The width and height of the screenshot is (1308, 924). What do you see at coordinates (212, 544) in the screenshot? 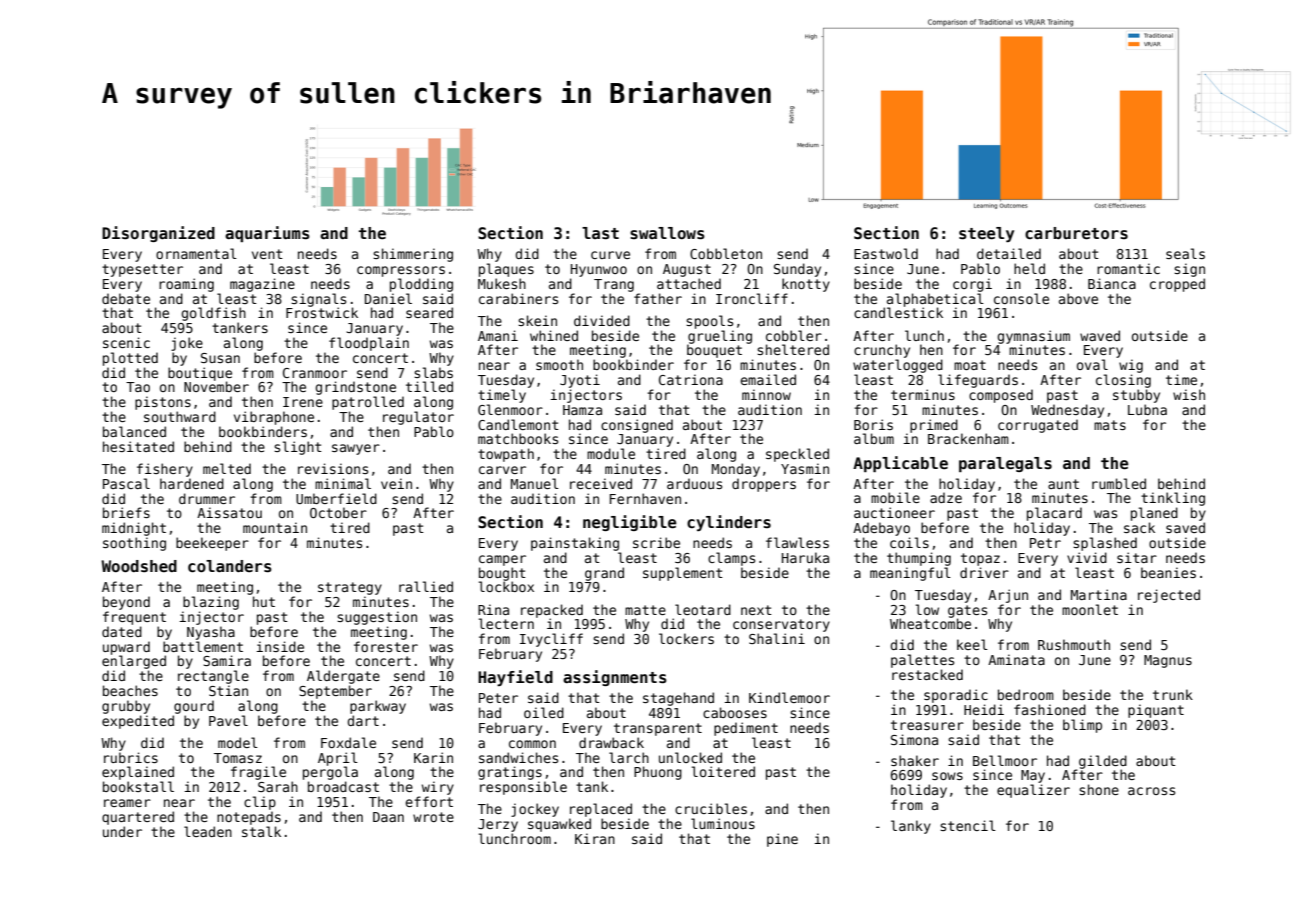
I see `beekeeper` at bounding box center [212, 544].
